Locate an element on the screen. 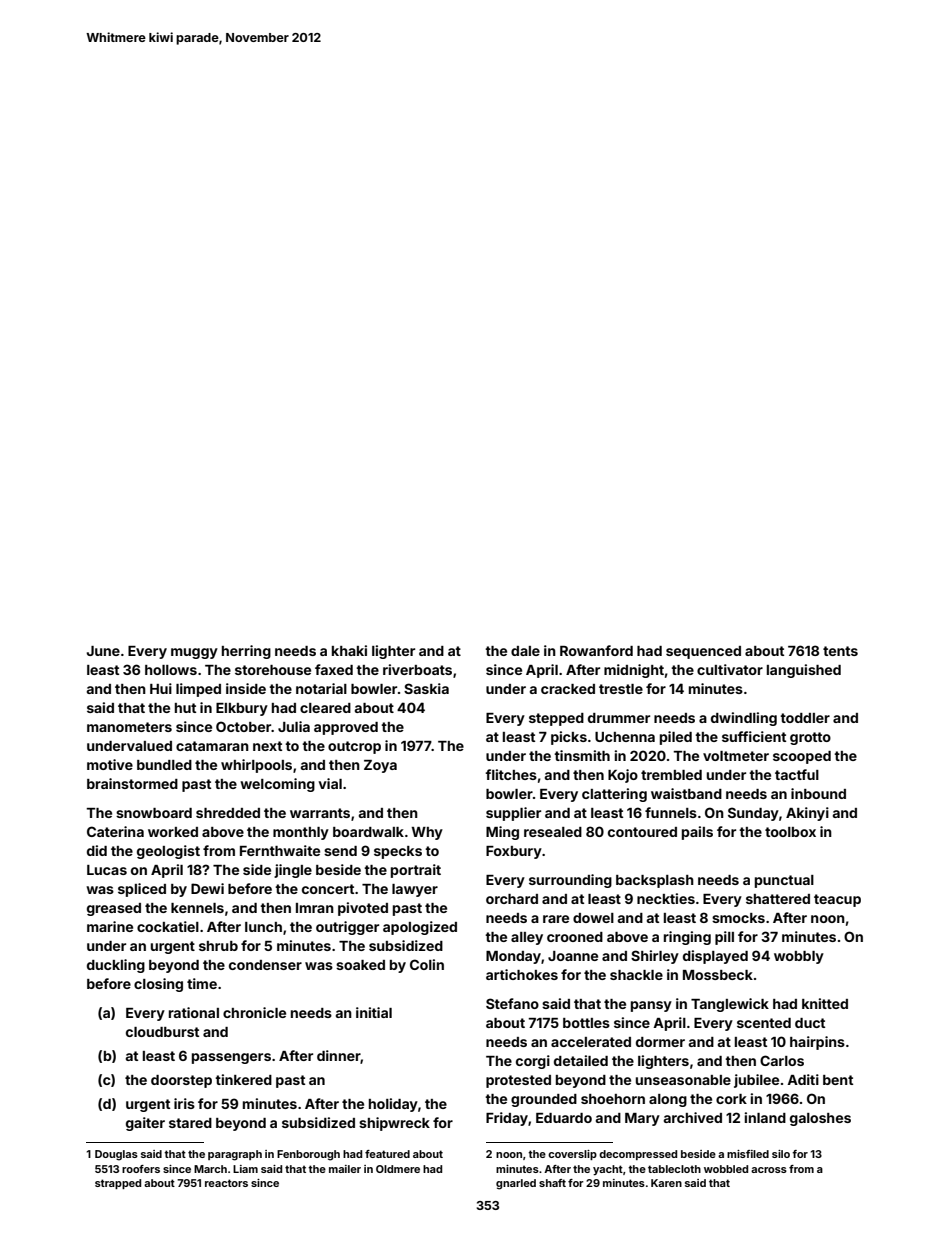  cork is located at coordinates (731, 1099).
